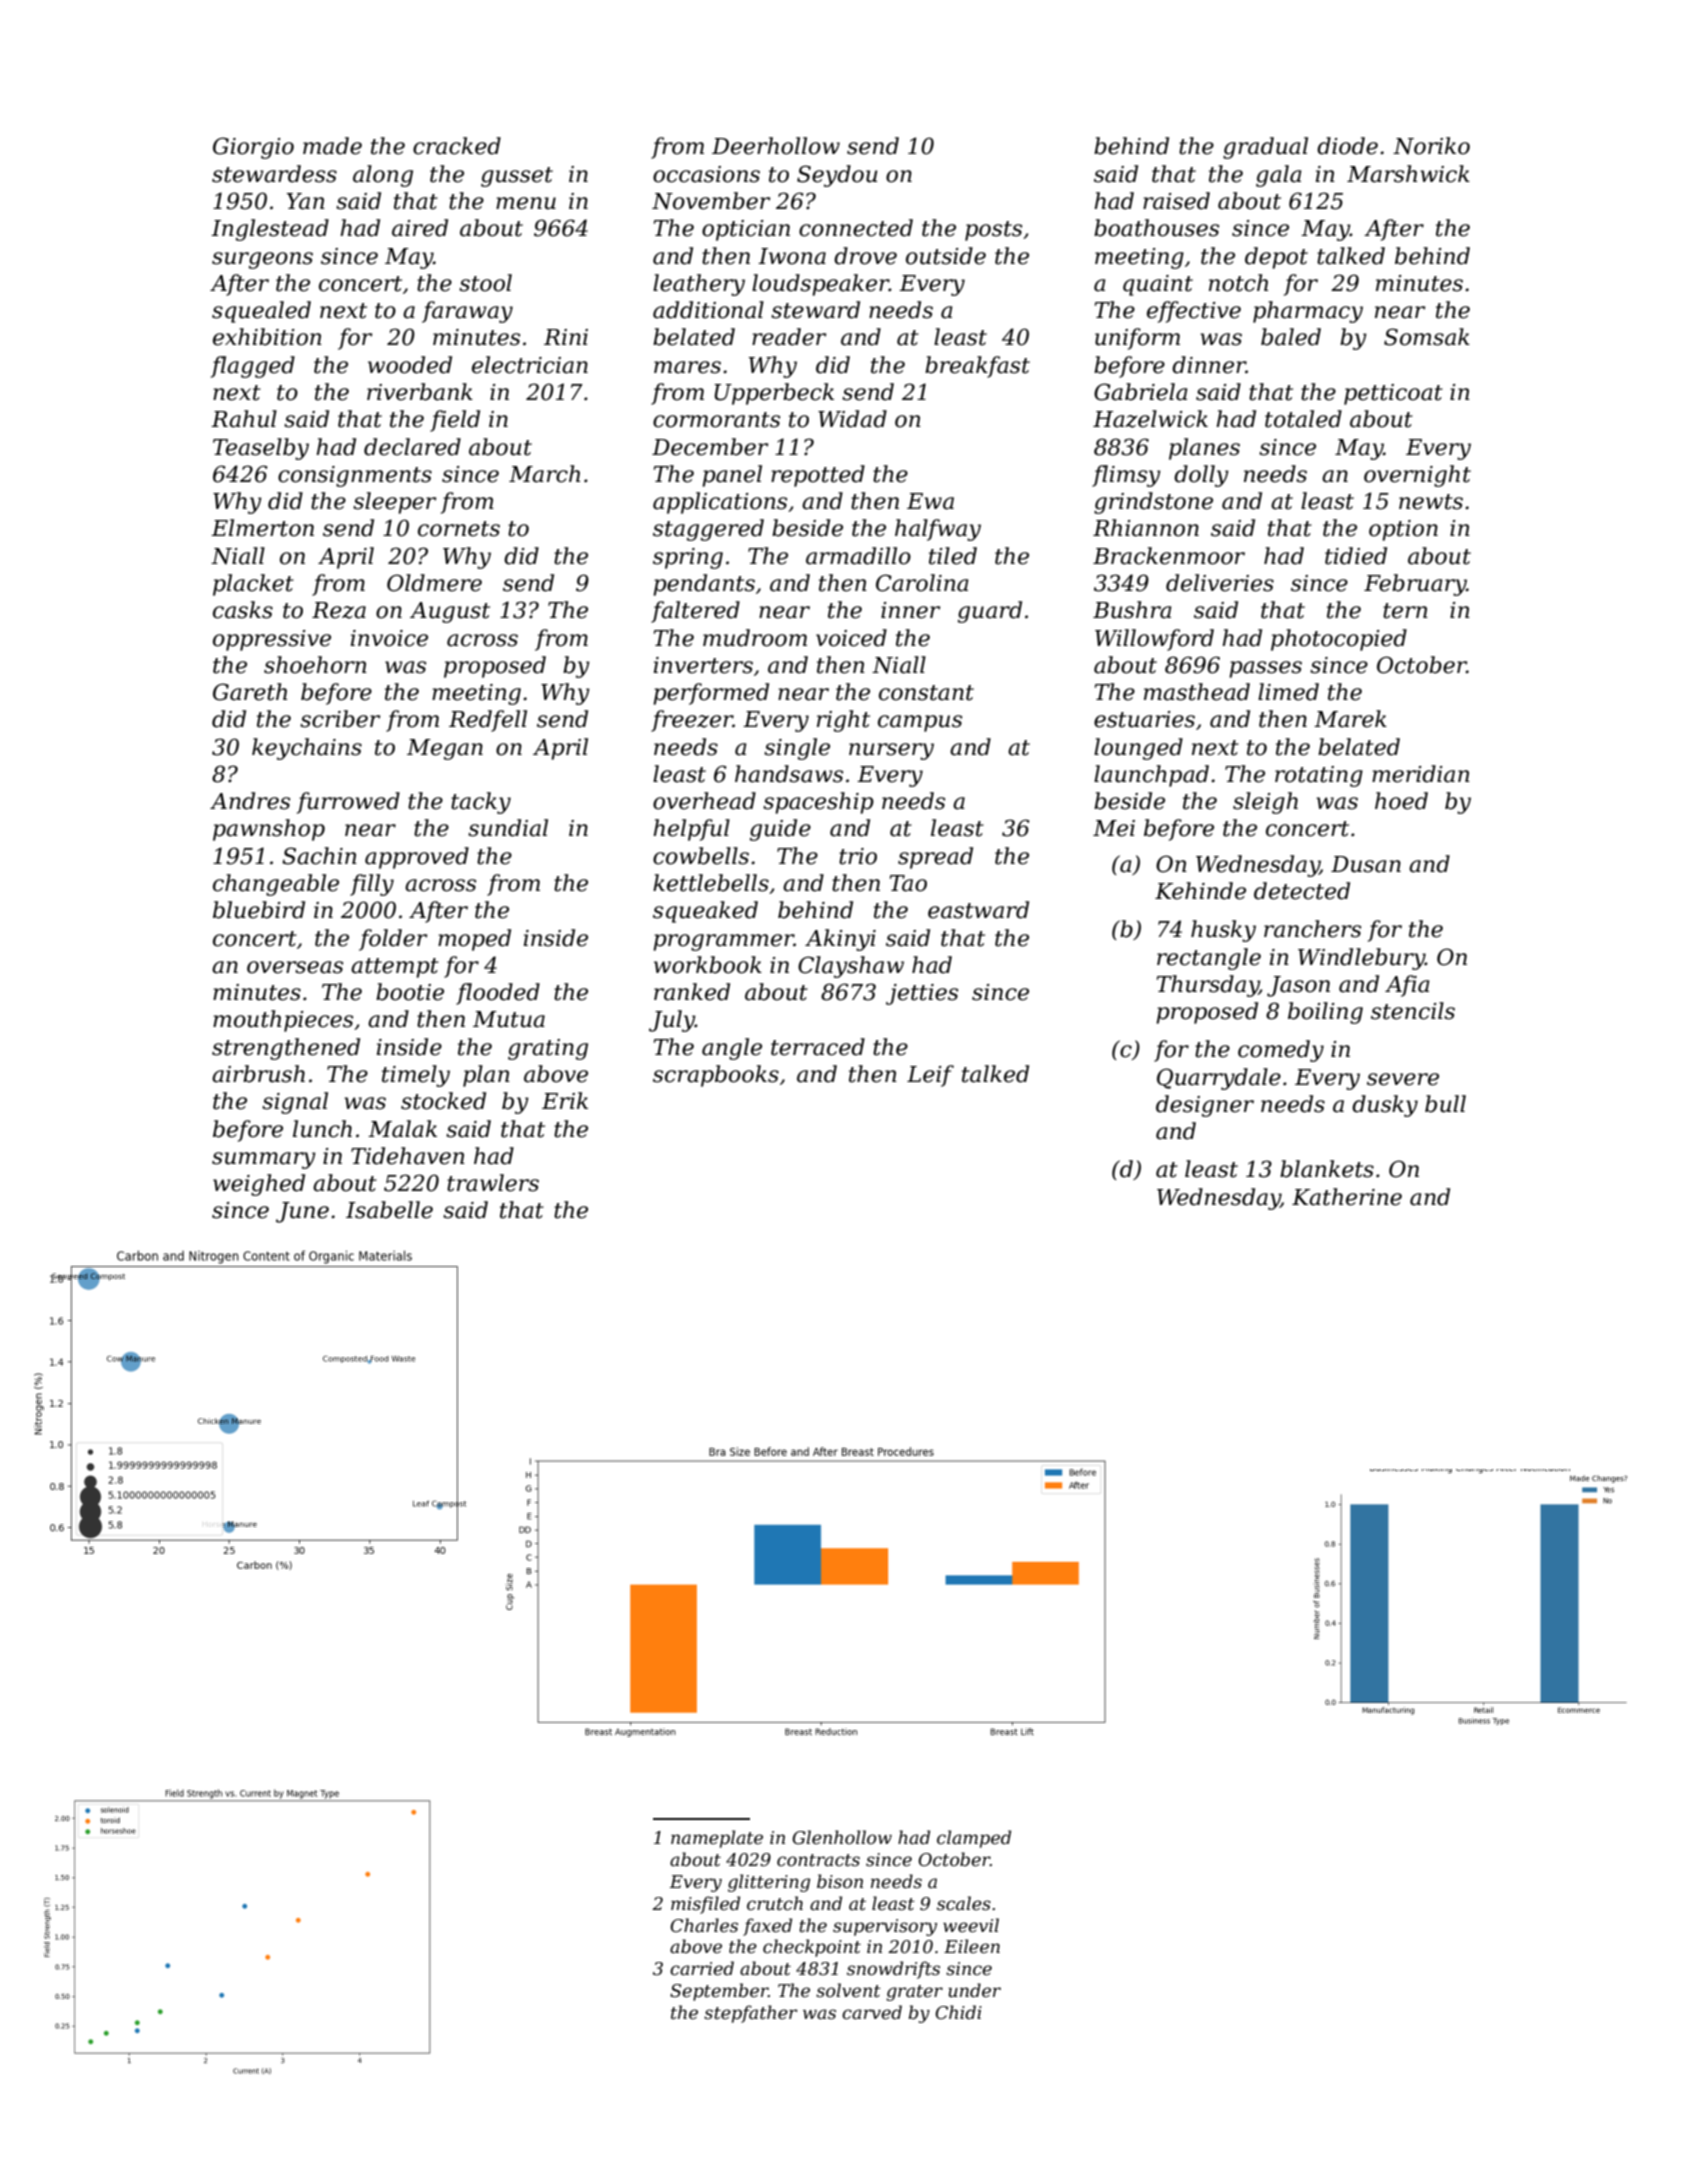 The image size is (1683, 2178). What do you see at coordinates (732, 476) in the screenshot?
I see `panel` at bounding box center [732, 476].
